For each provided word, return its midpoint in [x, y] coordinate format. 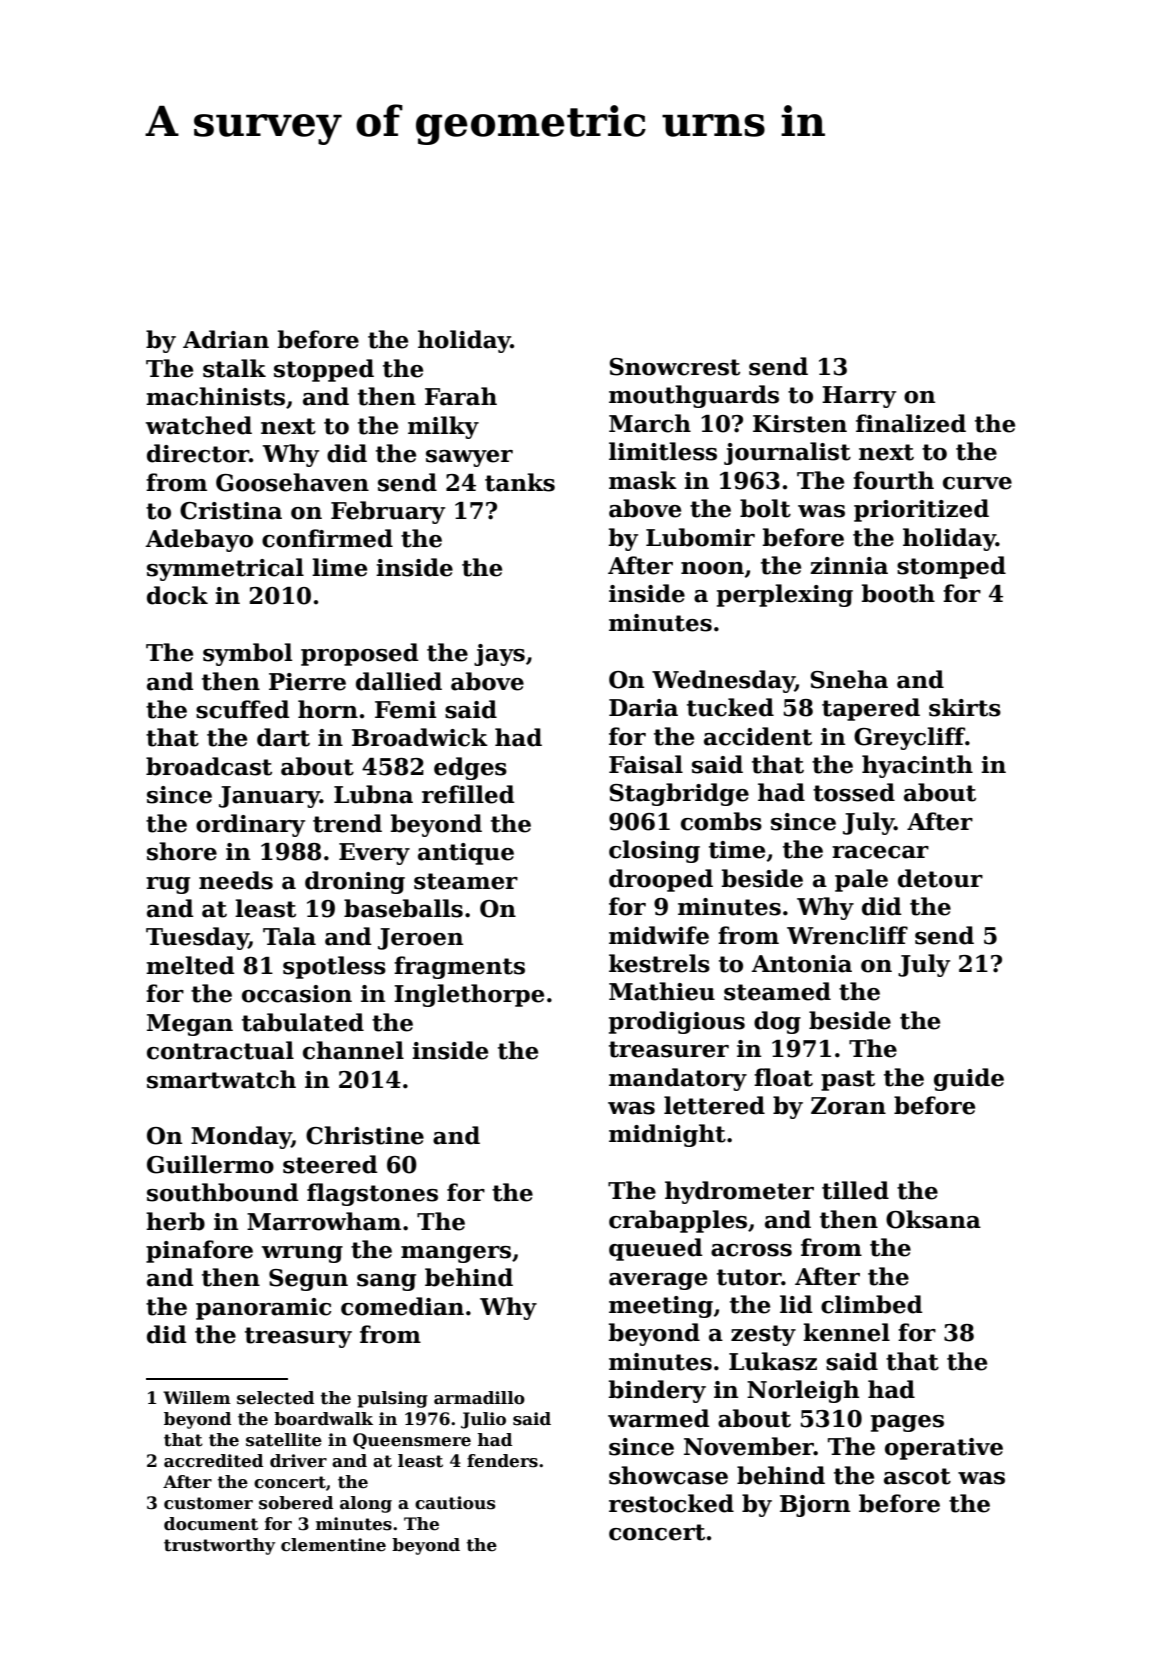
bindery [657, 1391]
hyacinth [917, 766]
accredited [213, 1461]
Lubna [373, 794]
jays [499, 655]
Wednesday [723, 681]
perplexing [785, 595]
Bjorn [815, 1506]
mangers [456, 1254]
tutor [749, 1277]
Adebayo [199, 540]
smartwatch [221, 1079]
